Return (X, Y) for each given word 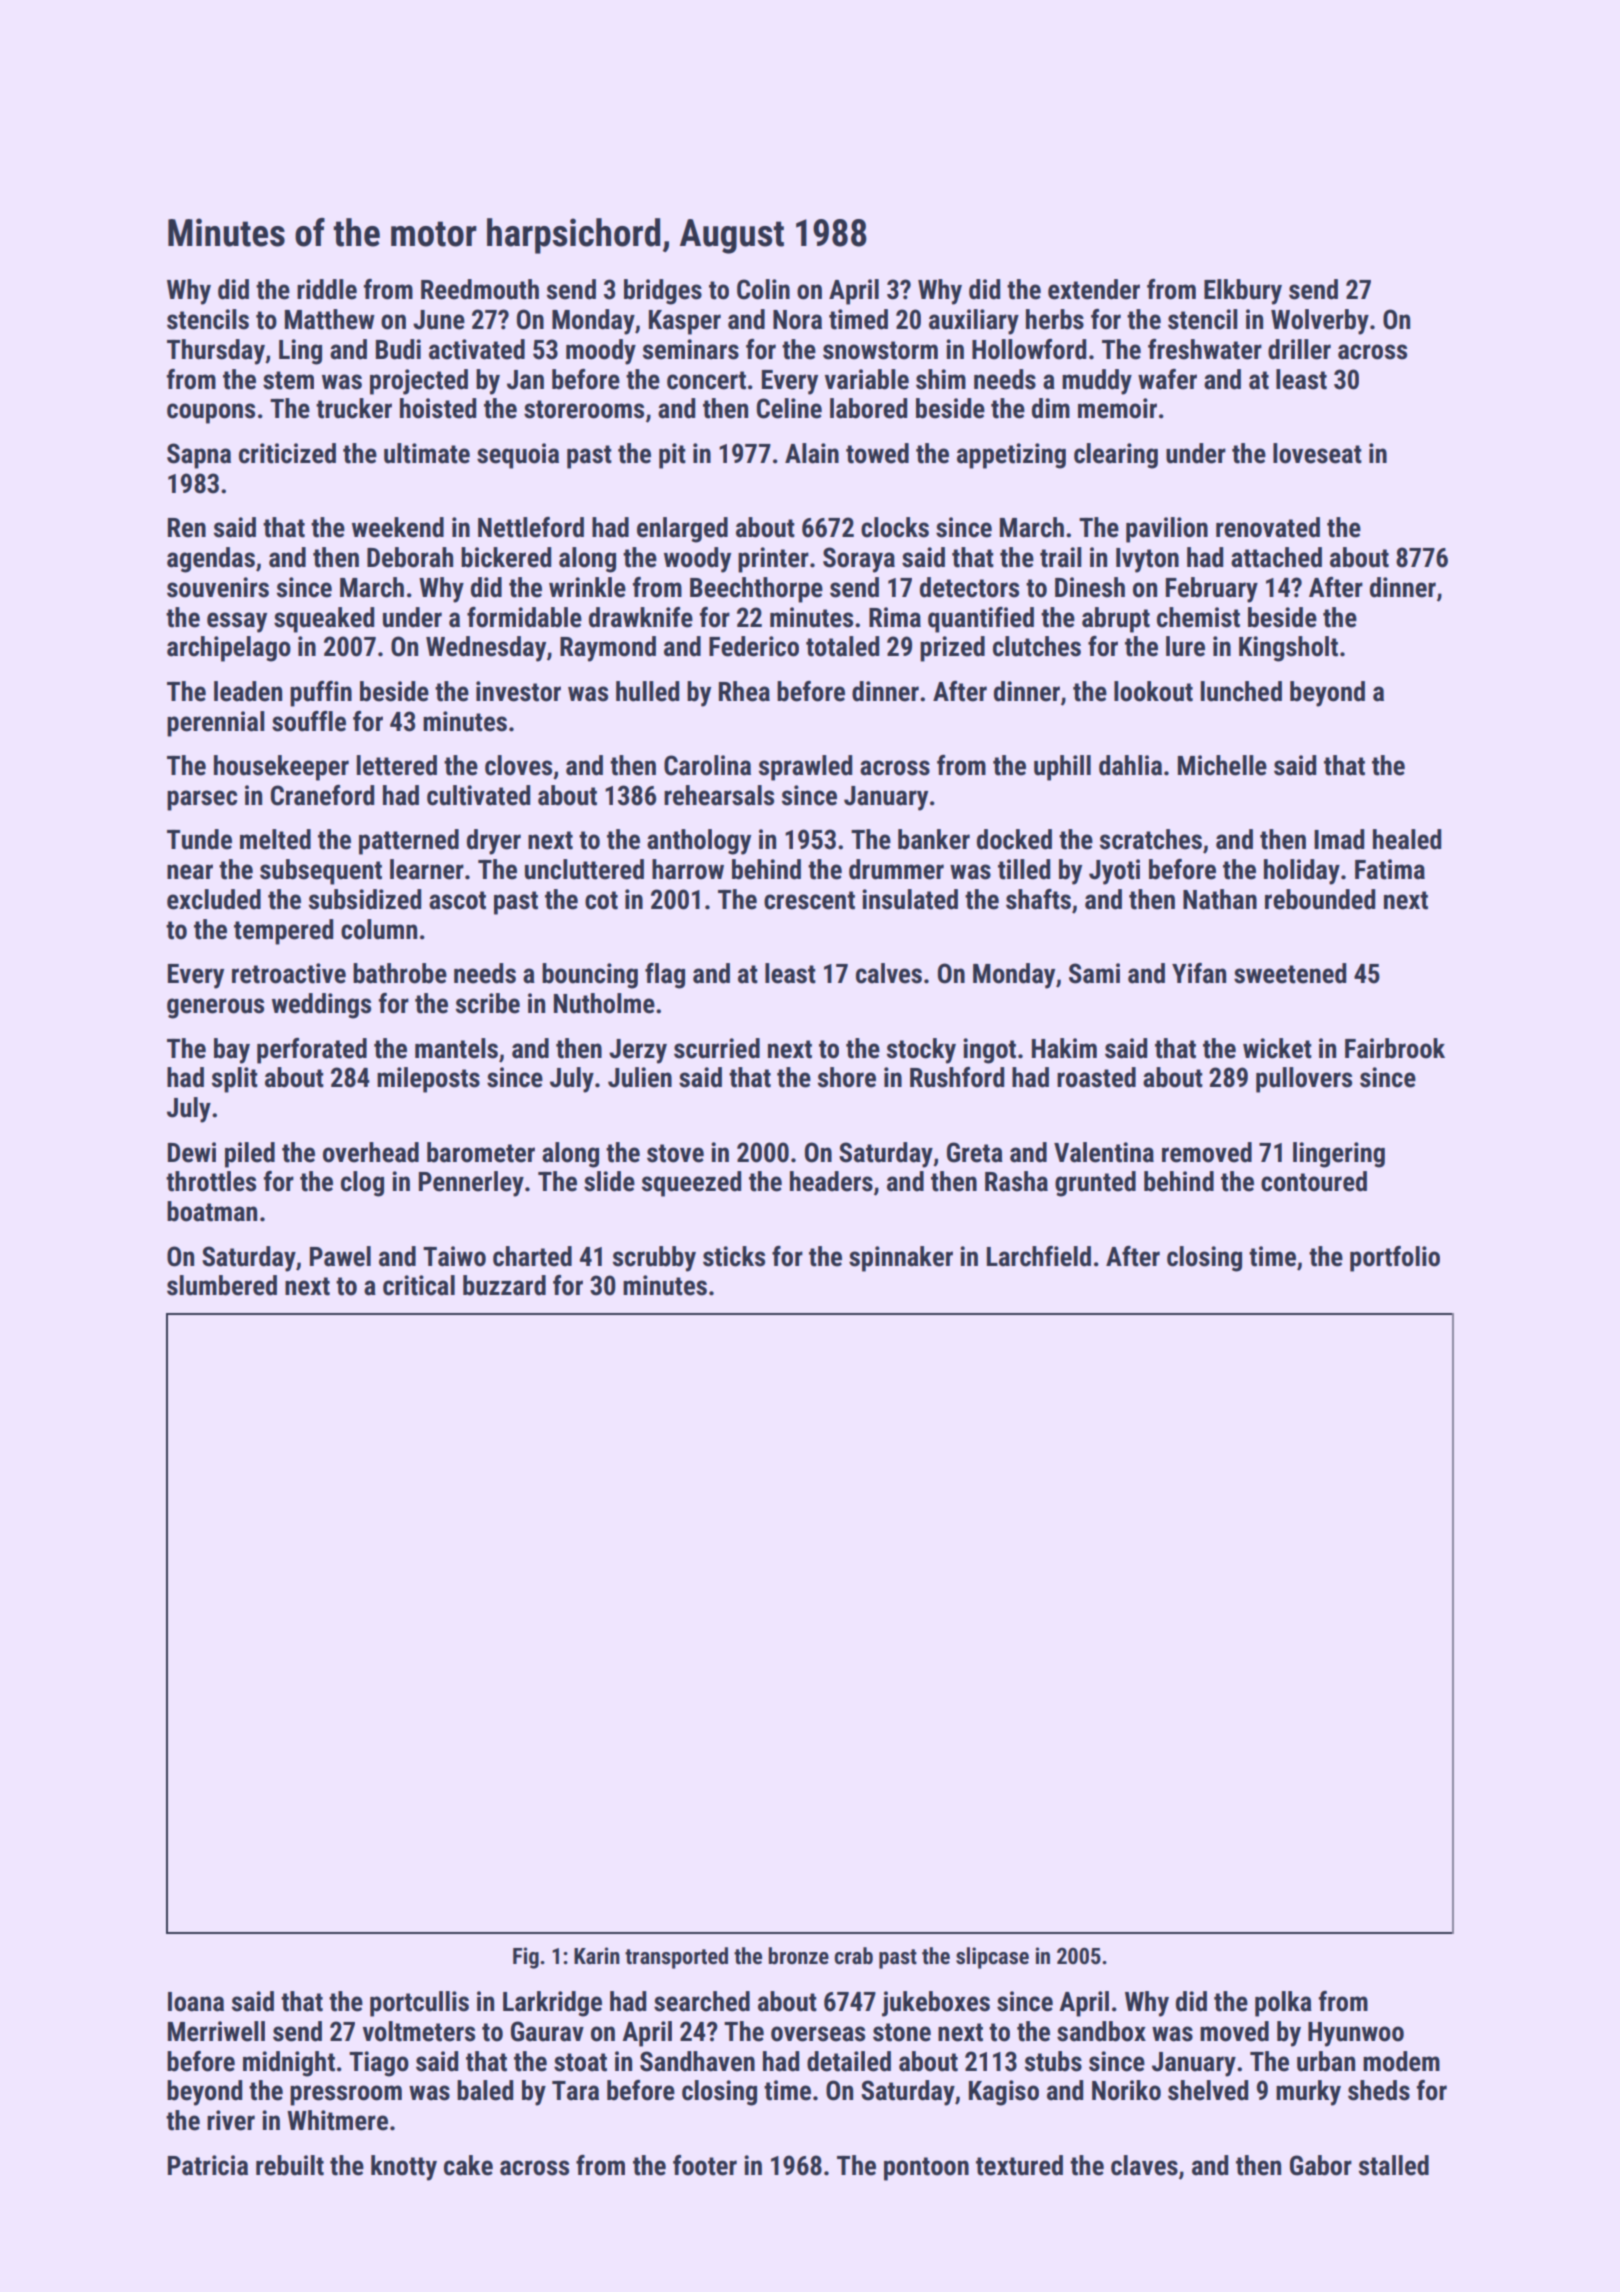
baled (485, 2090)
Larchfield (1039, 1256)
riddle (327, 289)
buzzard (504, 1285)
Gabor (1321, 2165)
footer (705, 2165)
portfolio (1395, 1259)
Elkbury (1243, 292)
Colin (763, 289)
